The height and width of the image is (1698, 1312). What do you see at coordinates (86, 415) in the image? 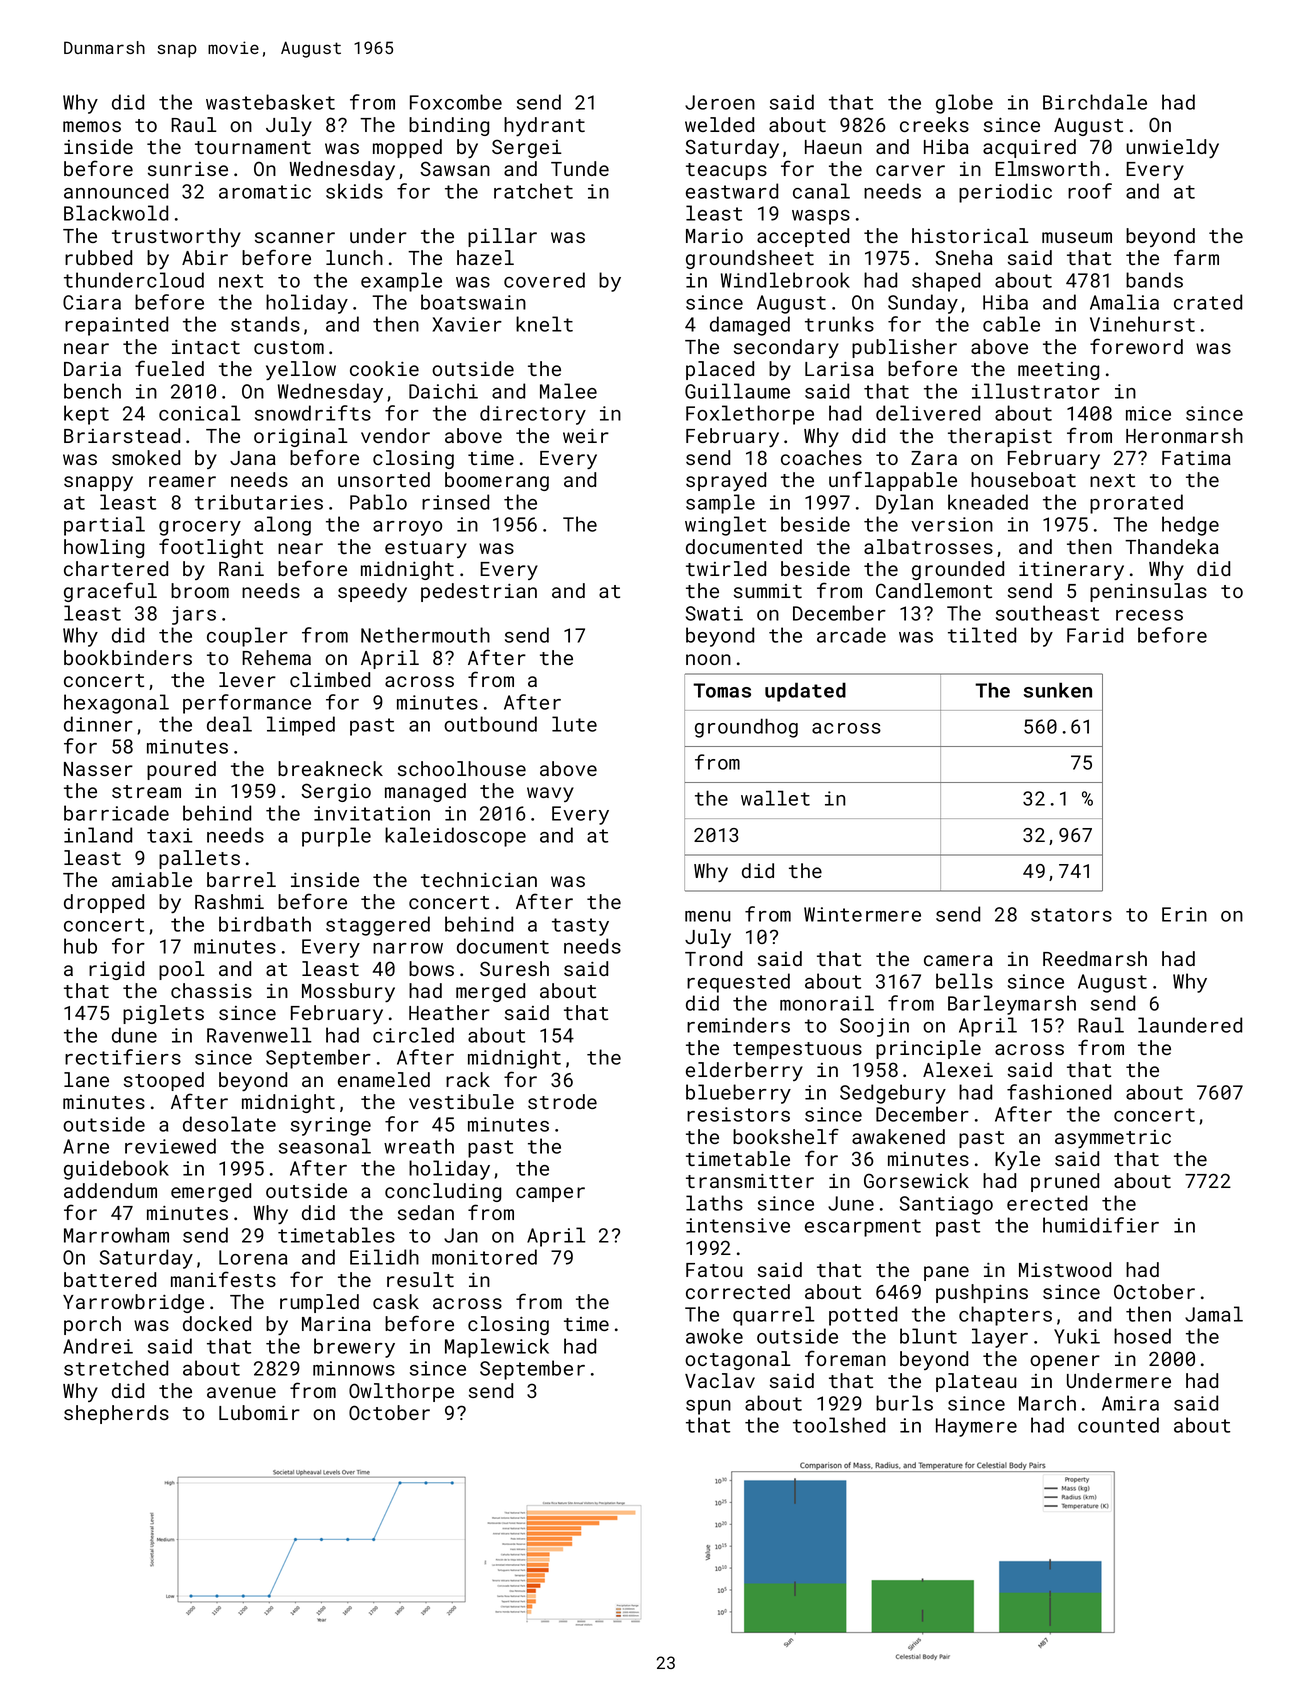
I see `kept` at bounding box center [86, 415].
